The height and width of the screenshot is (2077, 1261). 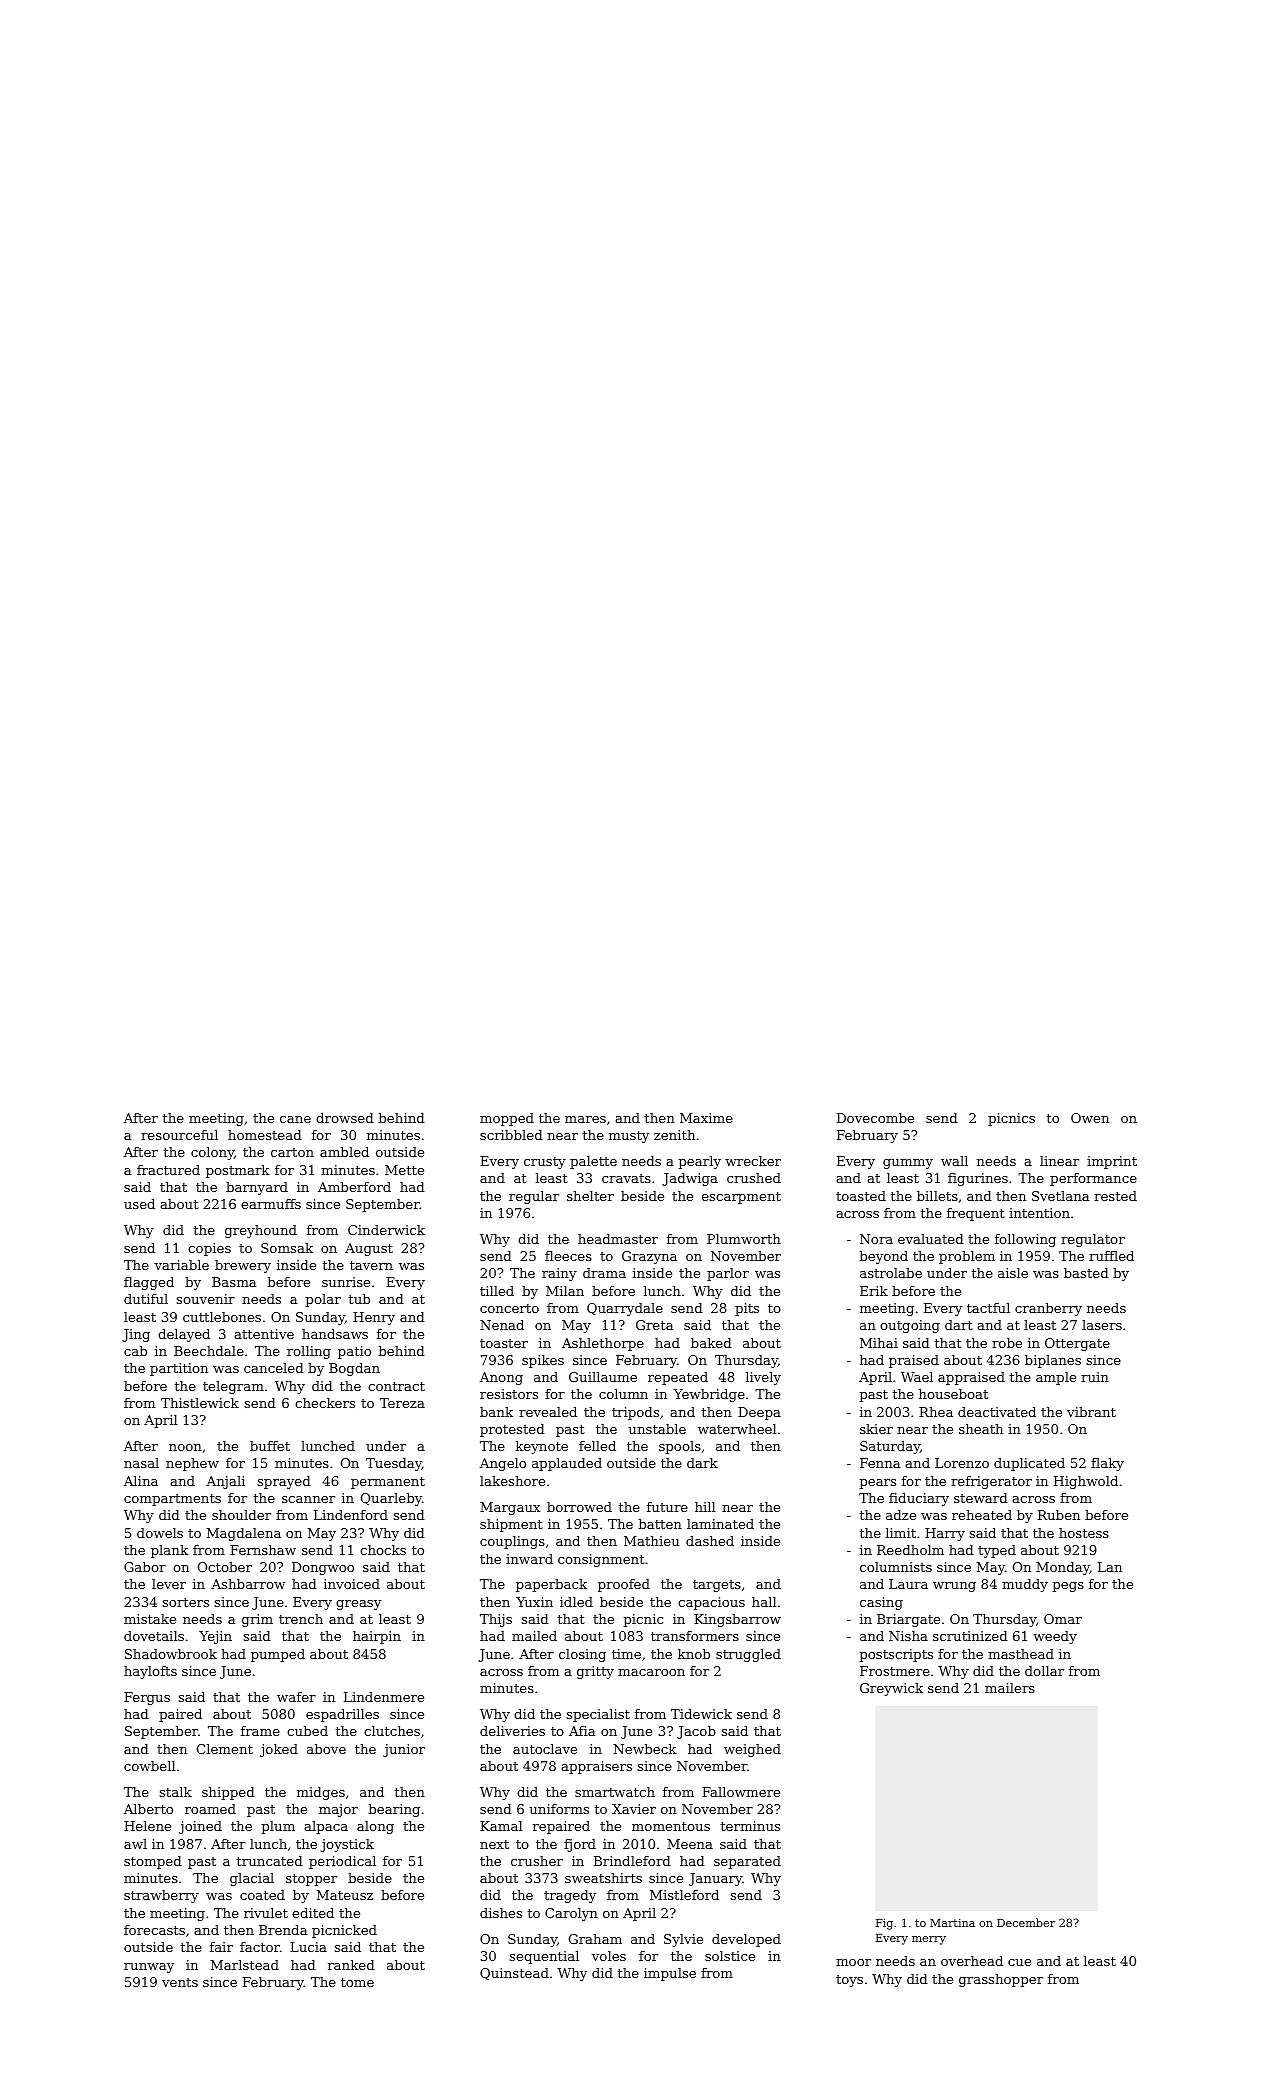 What do you see at coordinates (514, 1974) in the screenshot?
I see `Quinstead` at bounding box center [514, 1974].
